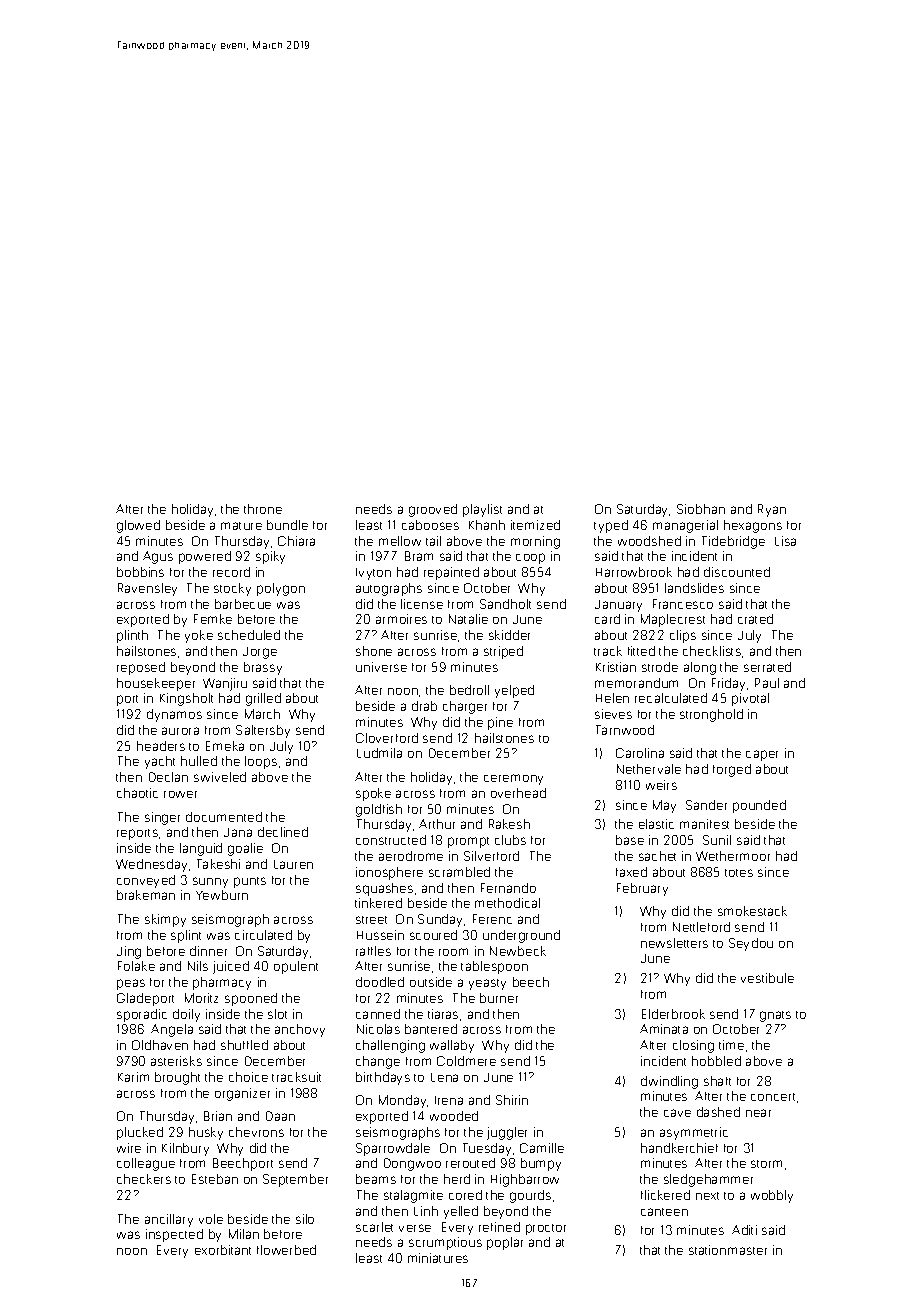  What do you see at coordinates (400, 541) in the screenshot?
I see `mellow` at bounding box center [400, 541].
